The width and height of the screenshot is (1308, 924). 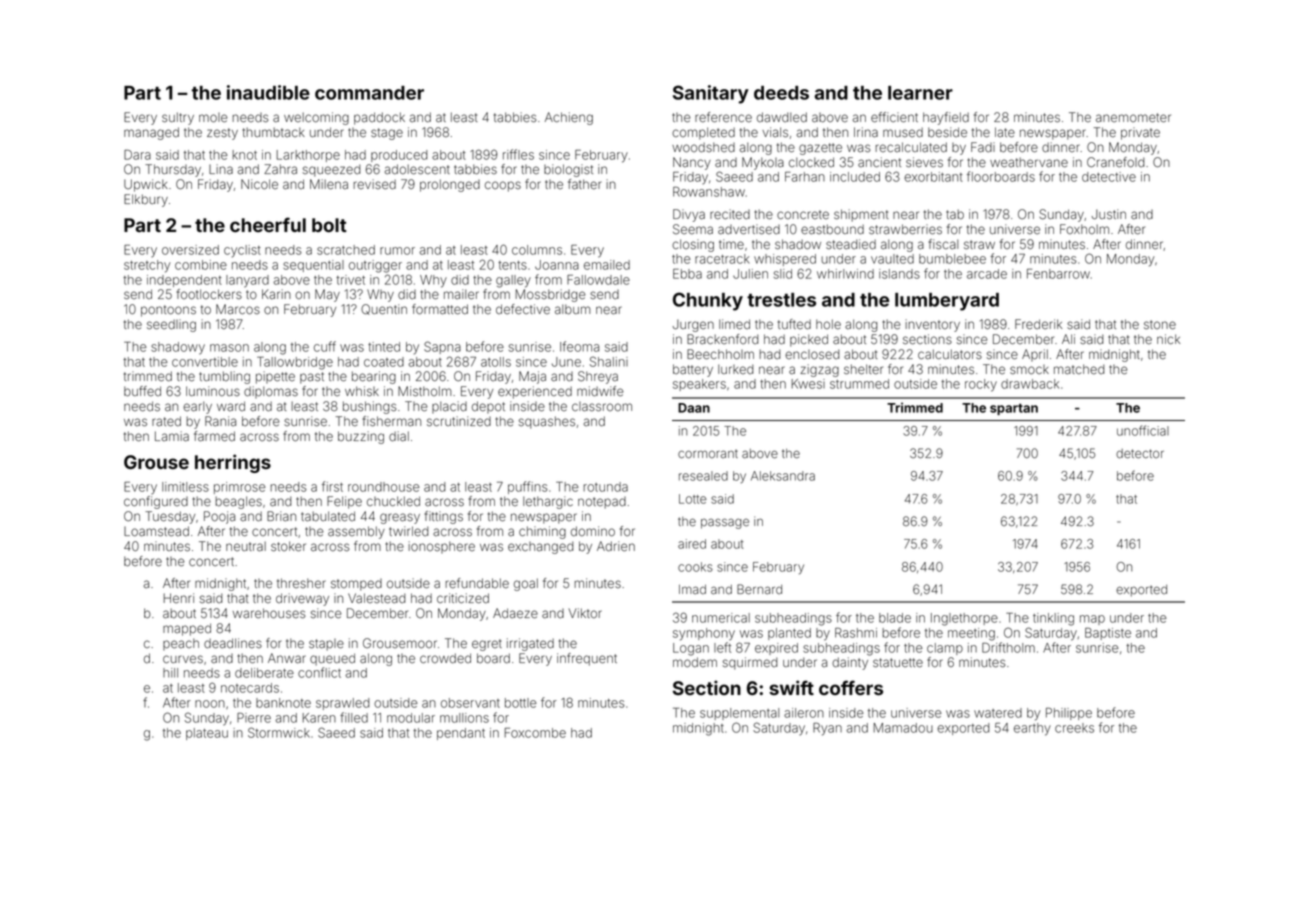 What do you see at coordinates (399, 156) in the screenshot?
I see `produced` at bounding box center [399, 156].
